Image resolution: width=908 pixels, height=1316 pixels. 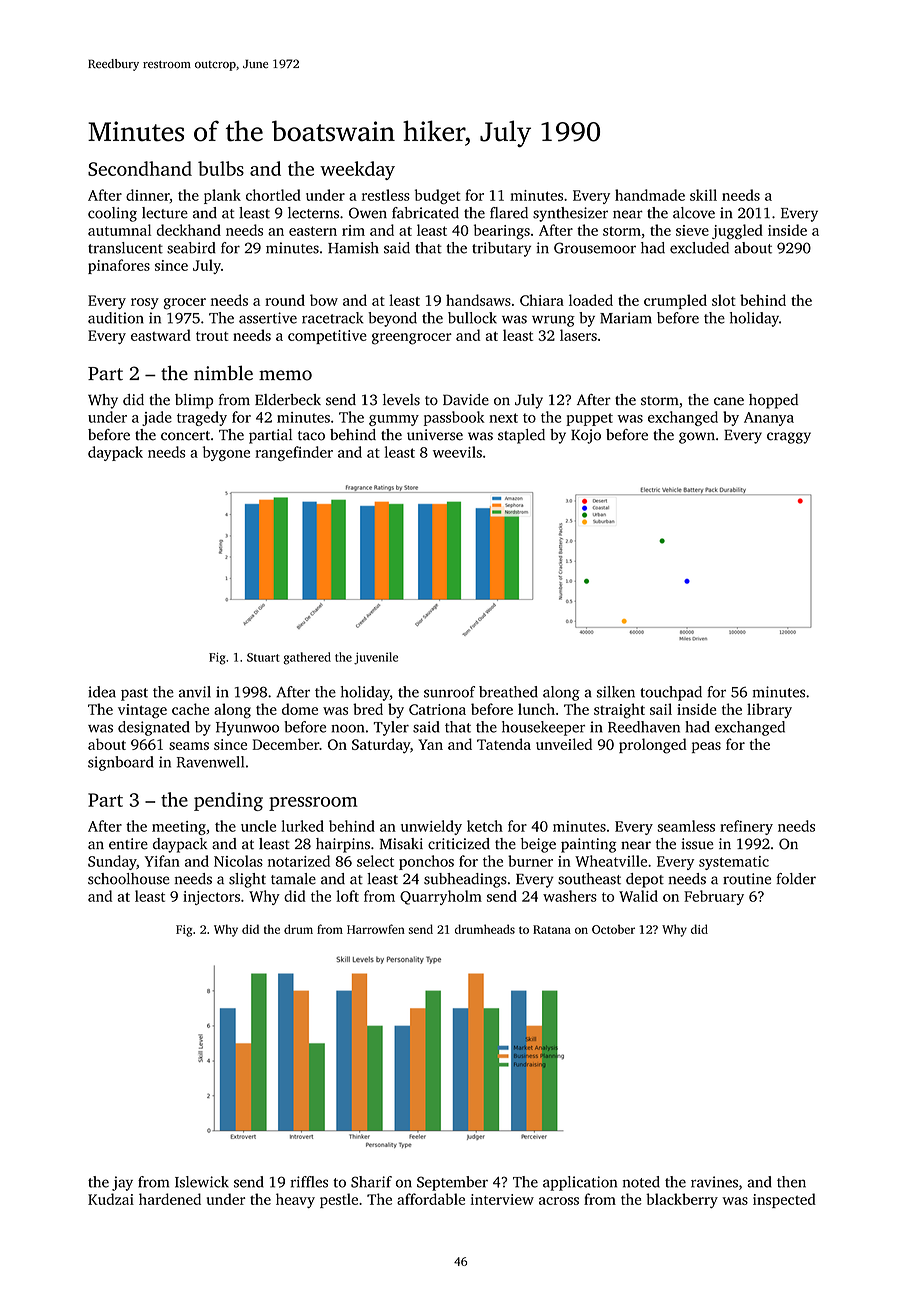 What do you see at coordinates (530, 861) in the screenshot?
I see `burner` at bounding box center [530, 861].
